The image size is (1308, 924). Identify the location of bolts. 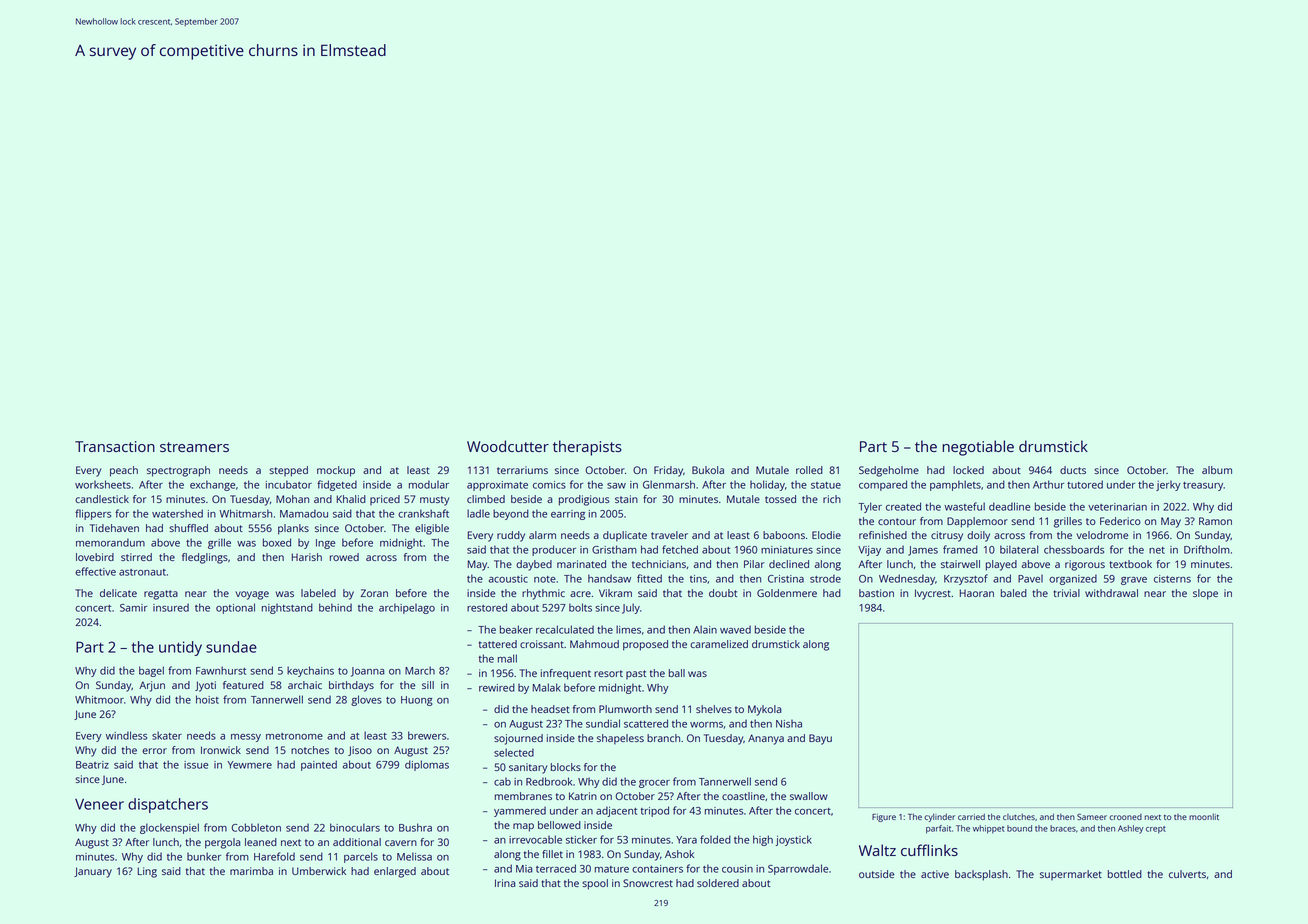
(580, 607).
